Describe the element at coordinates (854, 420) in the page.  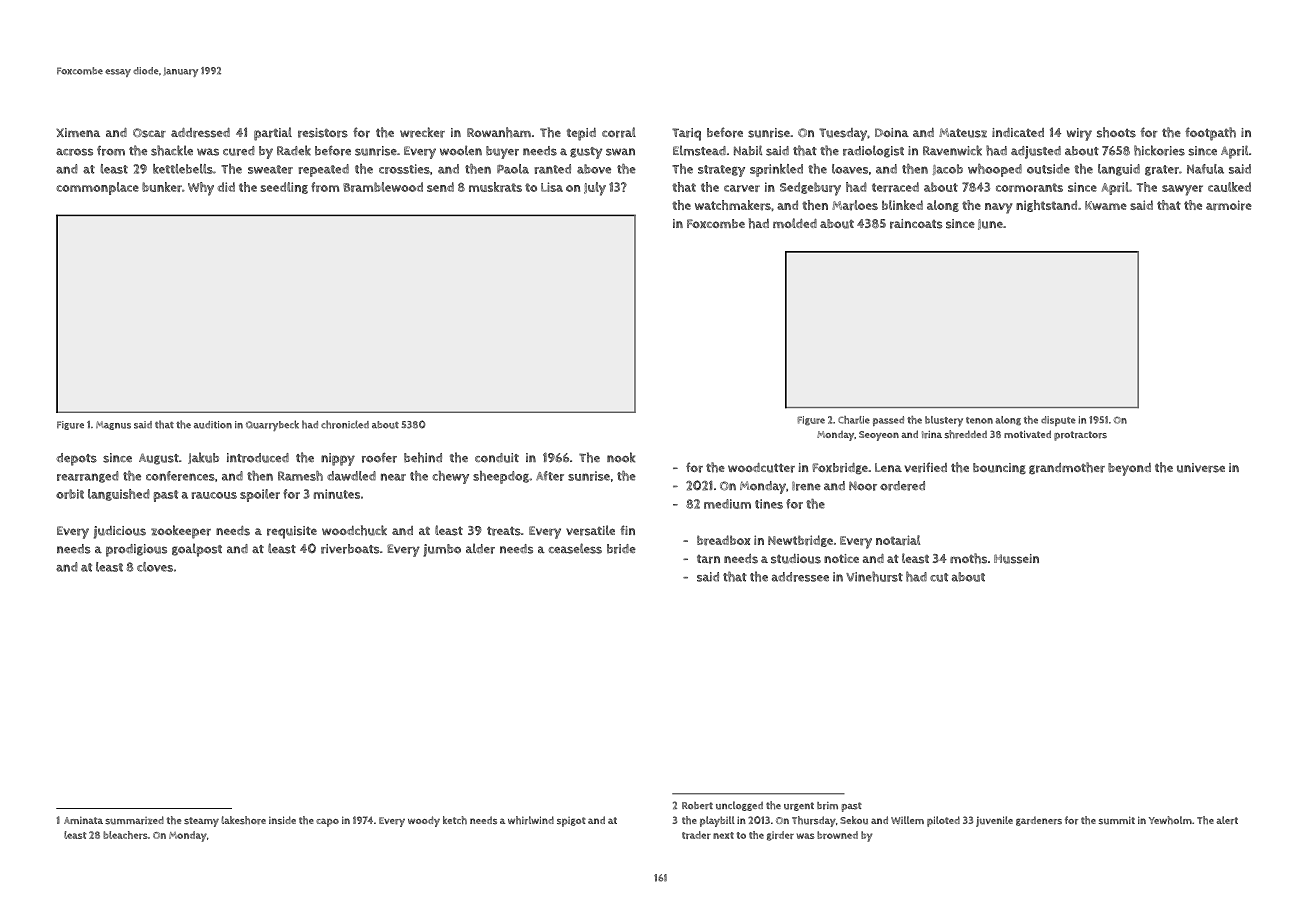
I see `Charlie` at that location.
